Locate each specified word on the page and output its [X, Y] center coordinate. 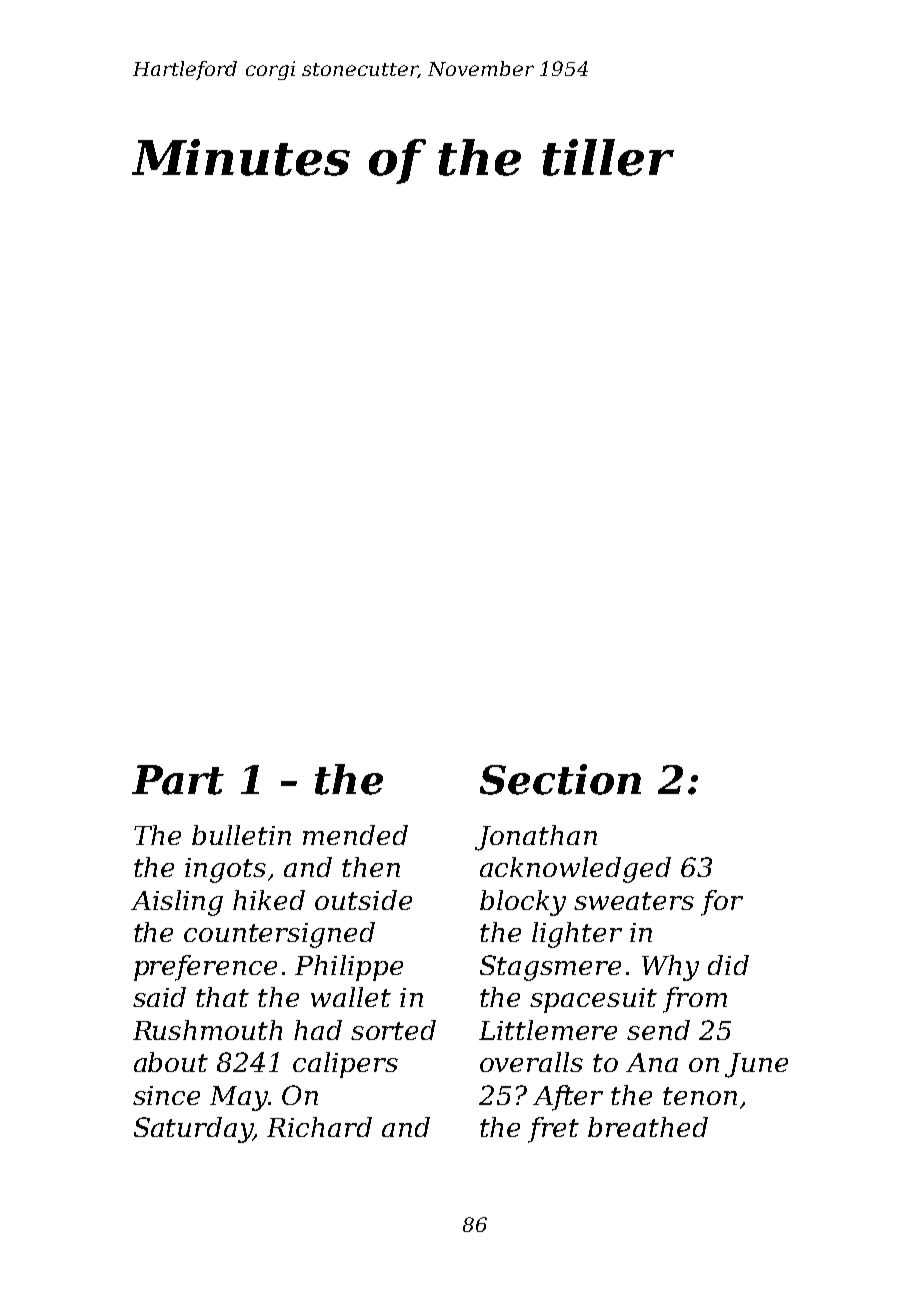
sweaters [634, 901]
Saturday [193, 1130]
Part [178, 780]
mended [355, 835]
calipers [345, 1065]
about [171, 1062]
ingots [225, 870]
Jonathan [536, 838]
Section [560, 779]
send [658, 1030]
